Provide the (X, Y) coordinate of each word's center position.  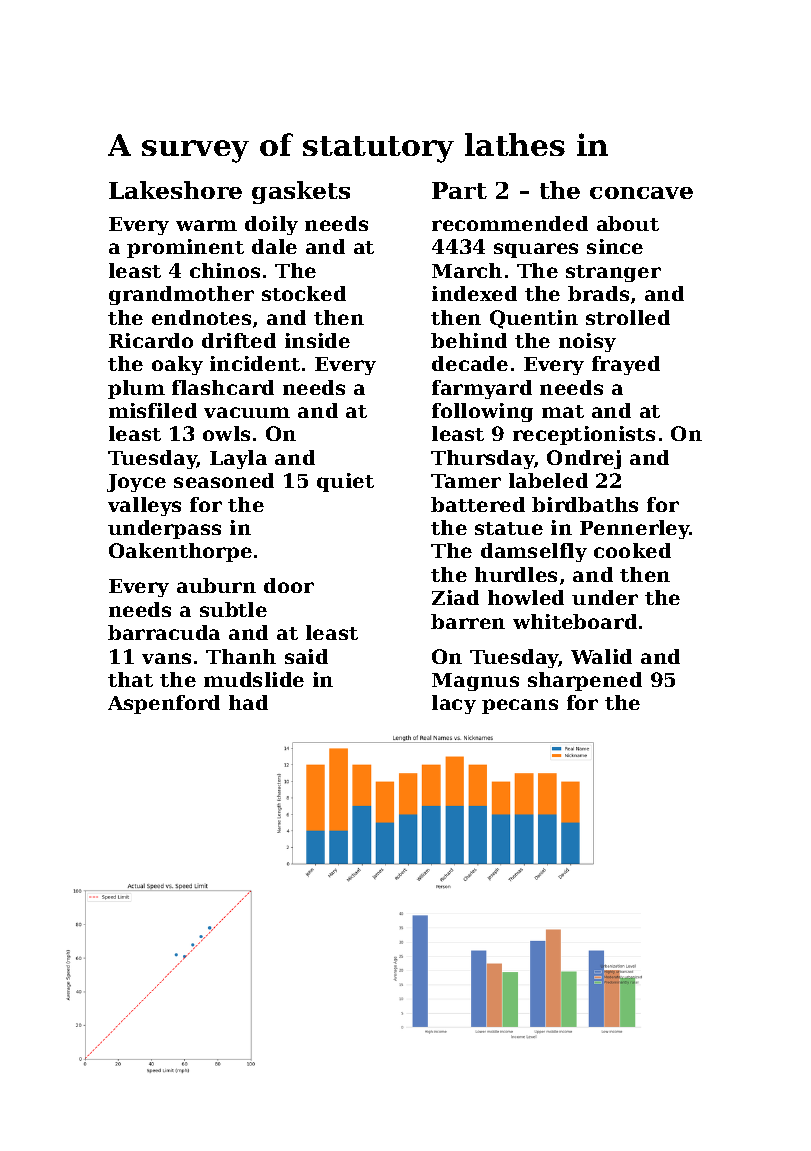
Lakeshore (175, 190)
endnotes (201, 317)
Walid (601, 656)
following (482, 412)
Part (459, 190)
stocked (304, 293)
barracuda (164, 632)
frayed (626, 365)
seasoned (224, 480)
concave (641, 193)
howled (526, 597)
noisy (587, 342)
